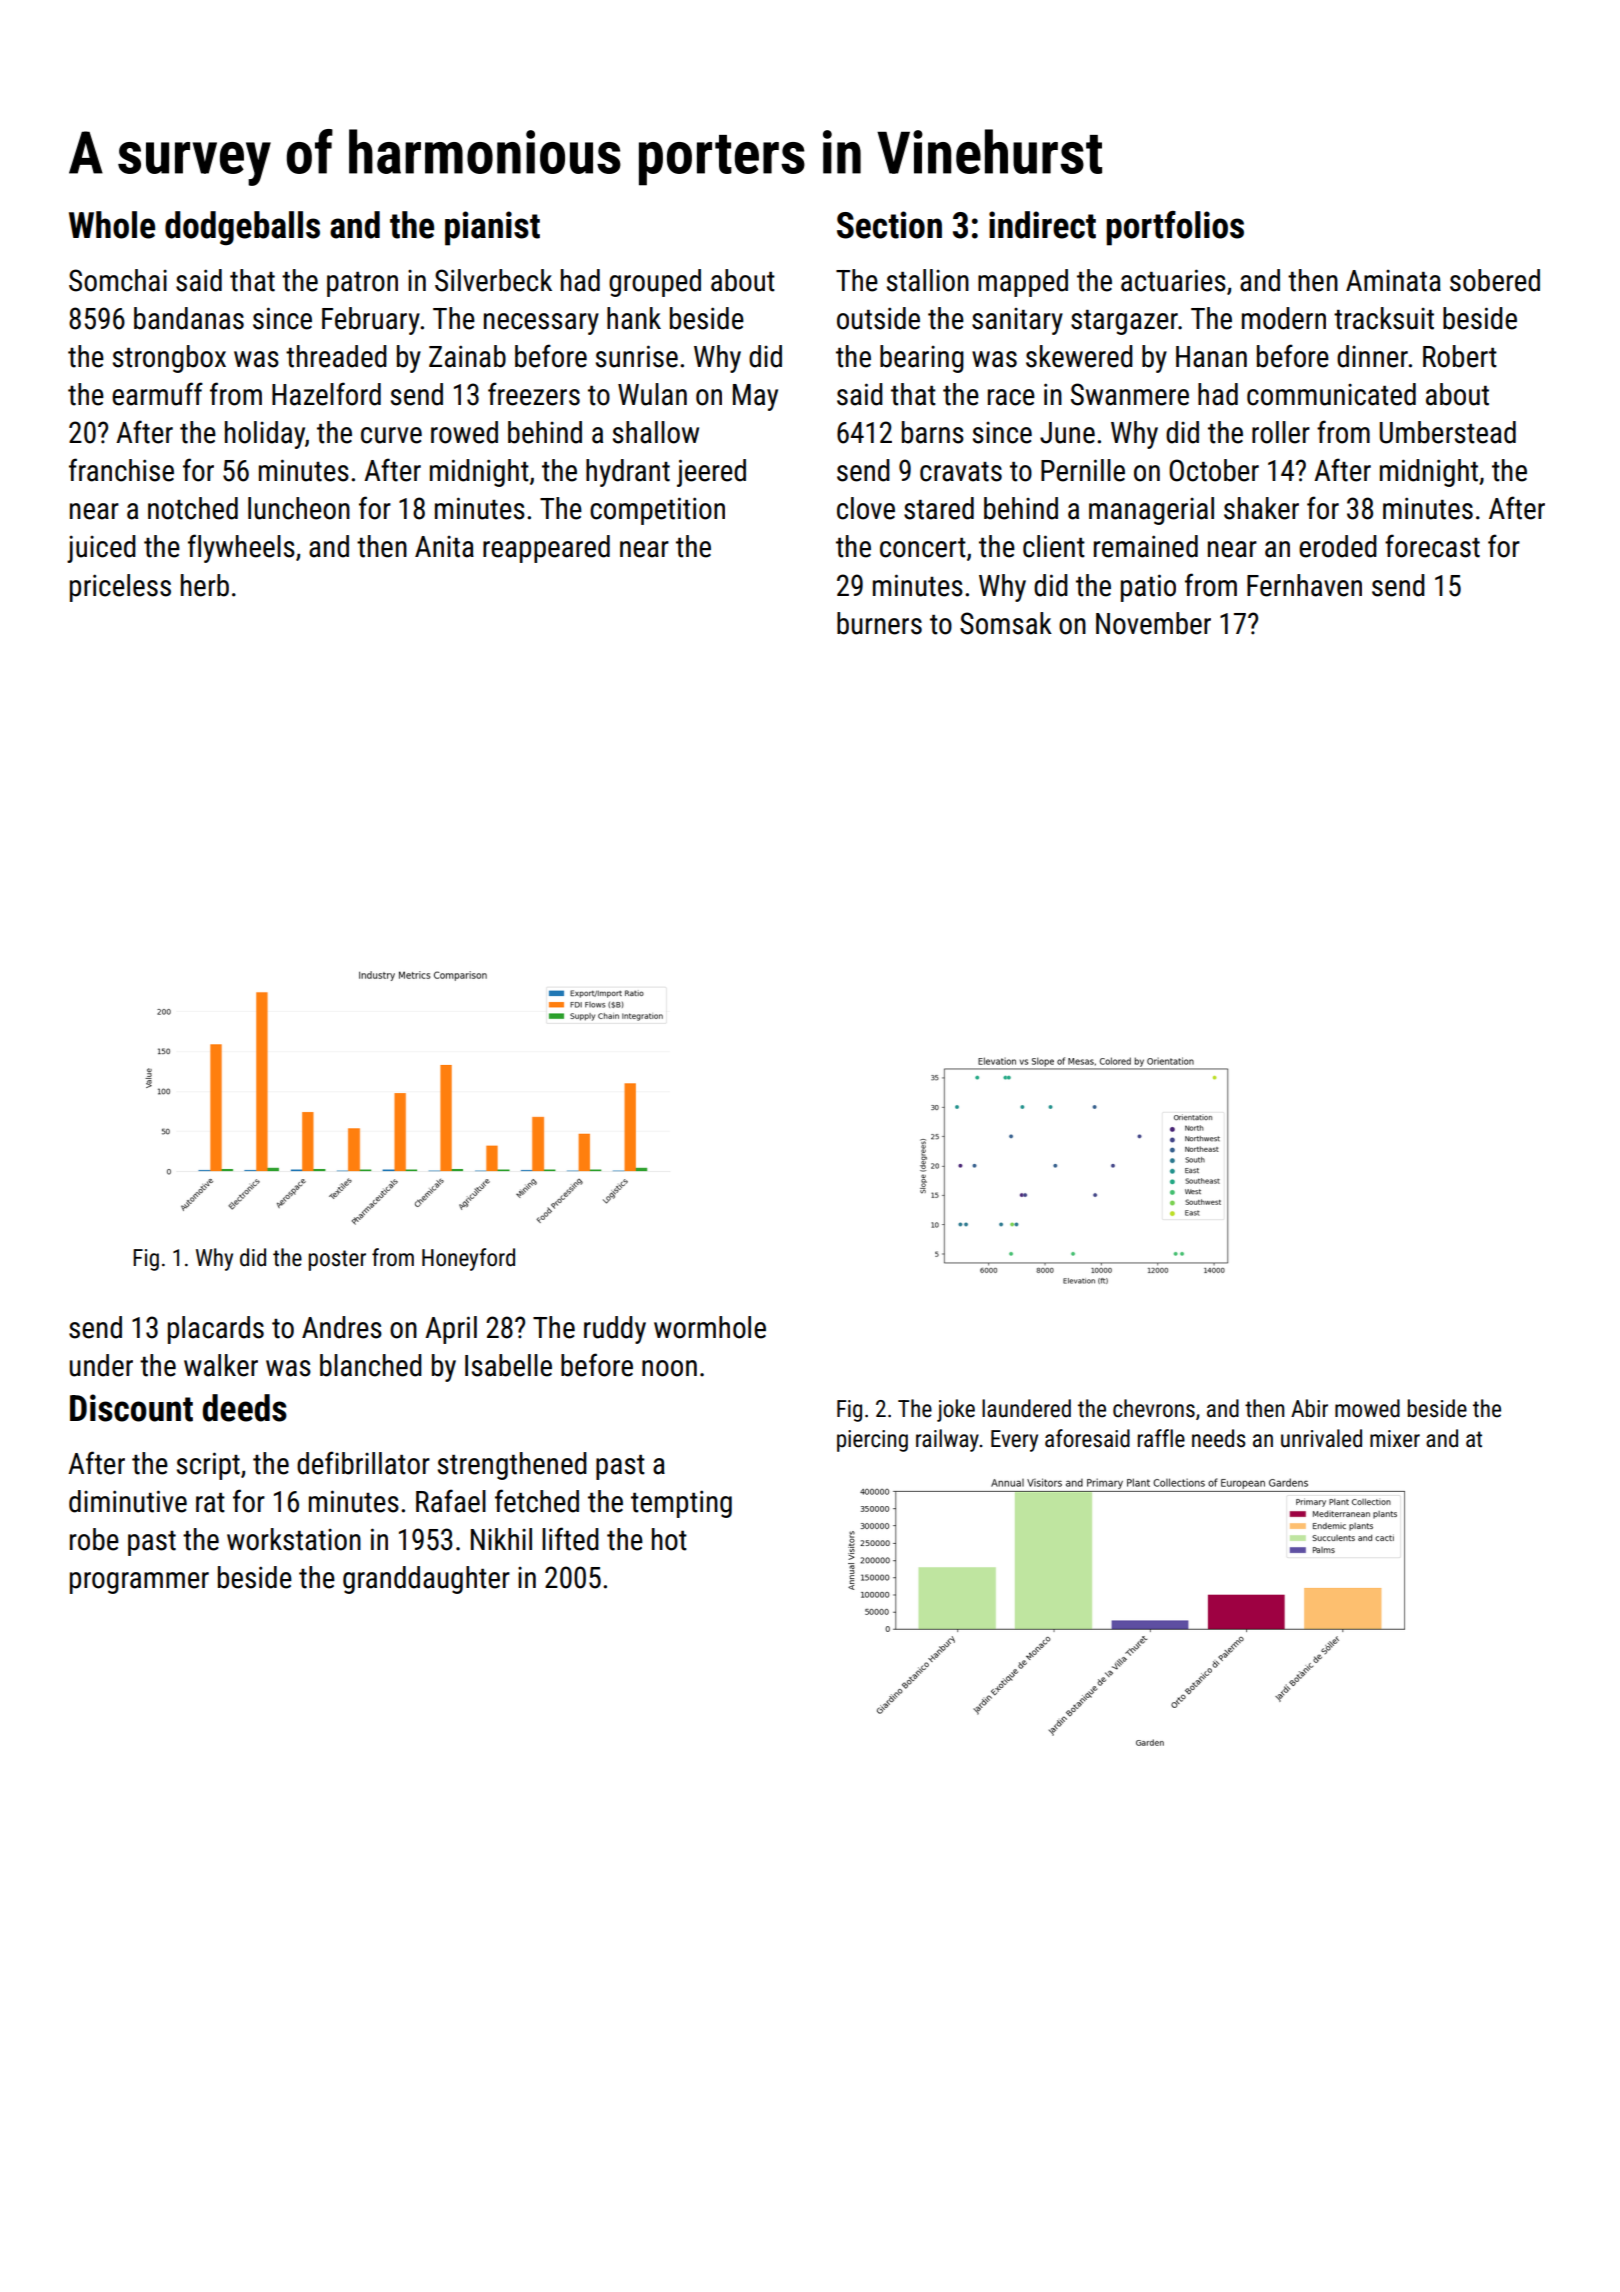  I want to click on Silverbeck, so click(493, 280).
